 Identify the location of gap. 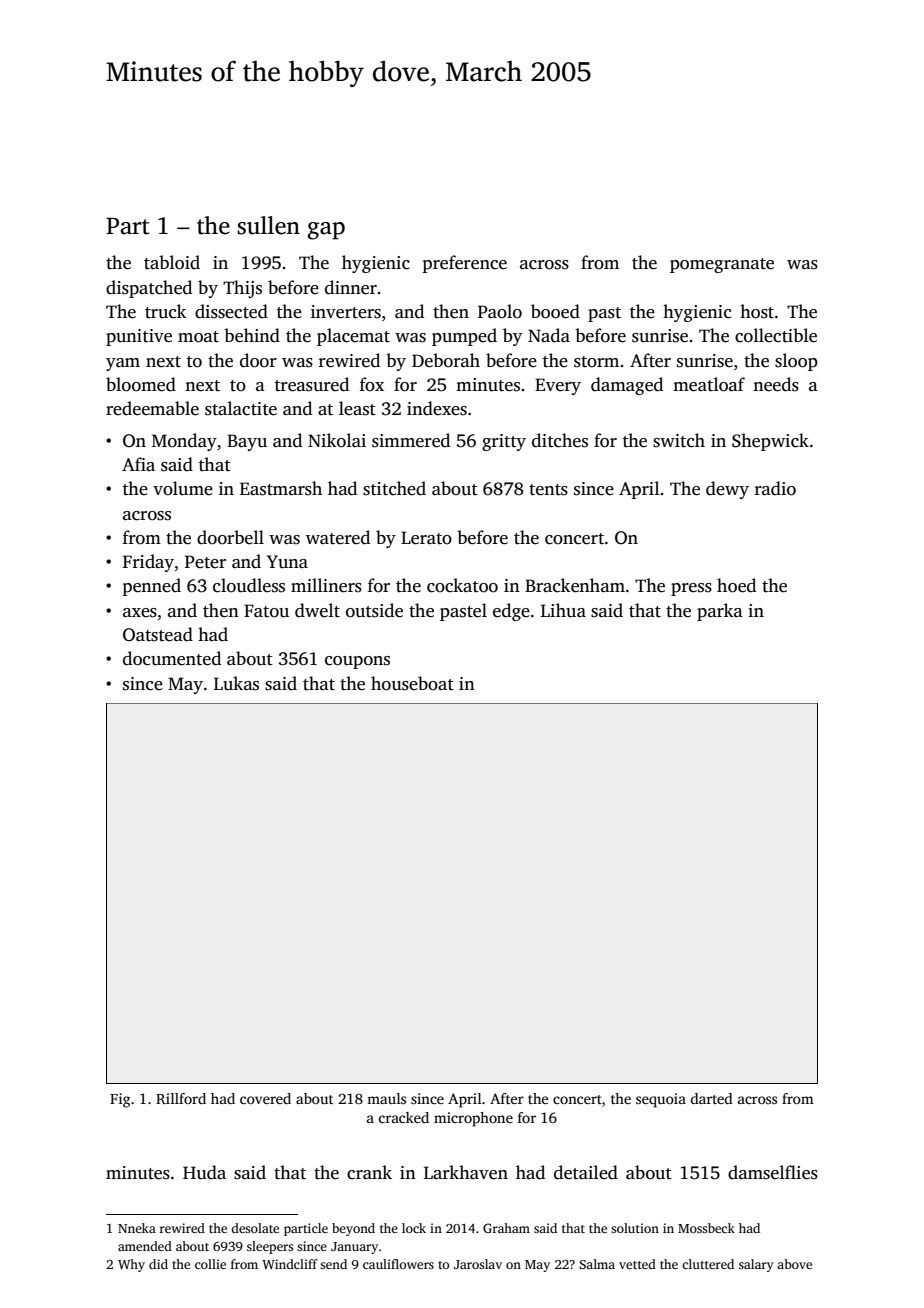
(326, 231).
